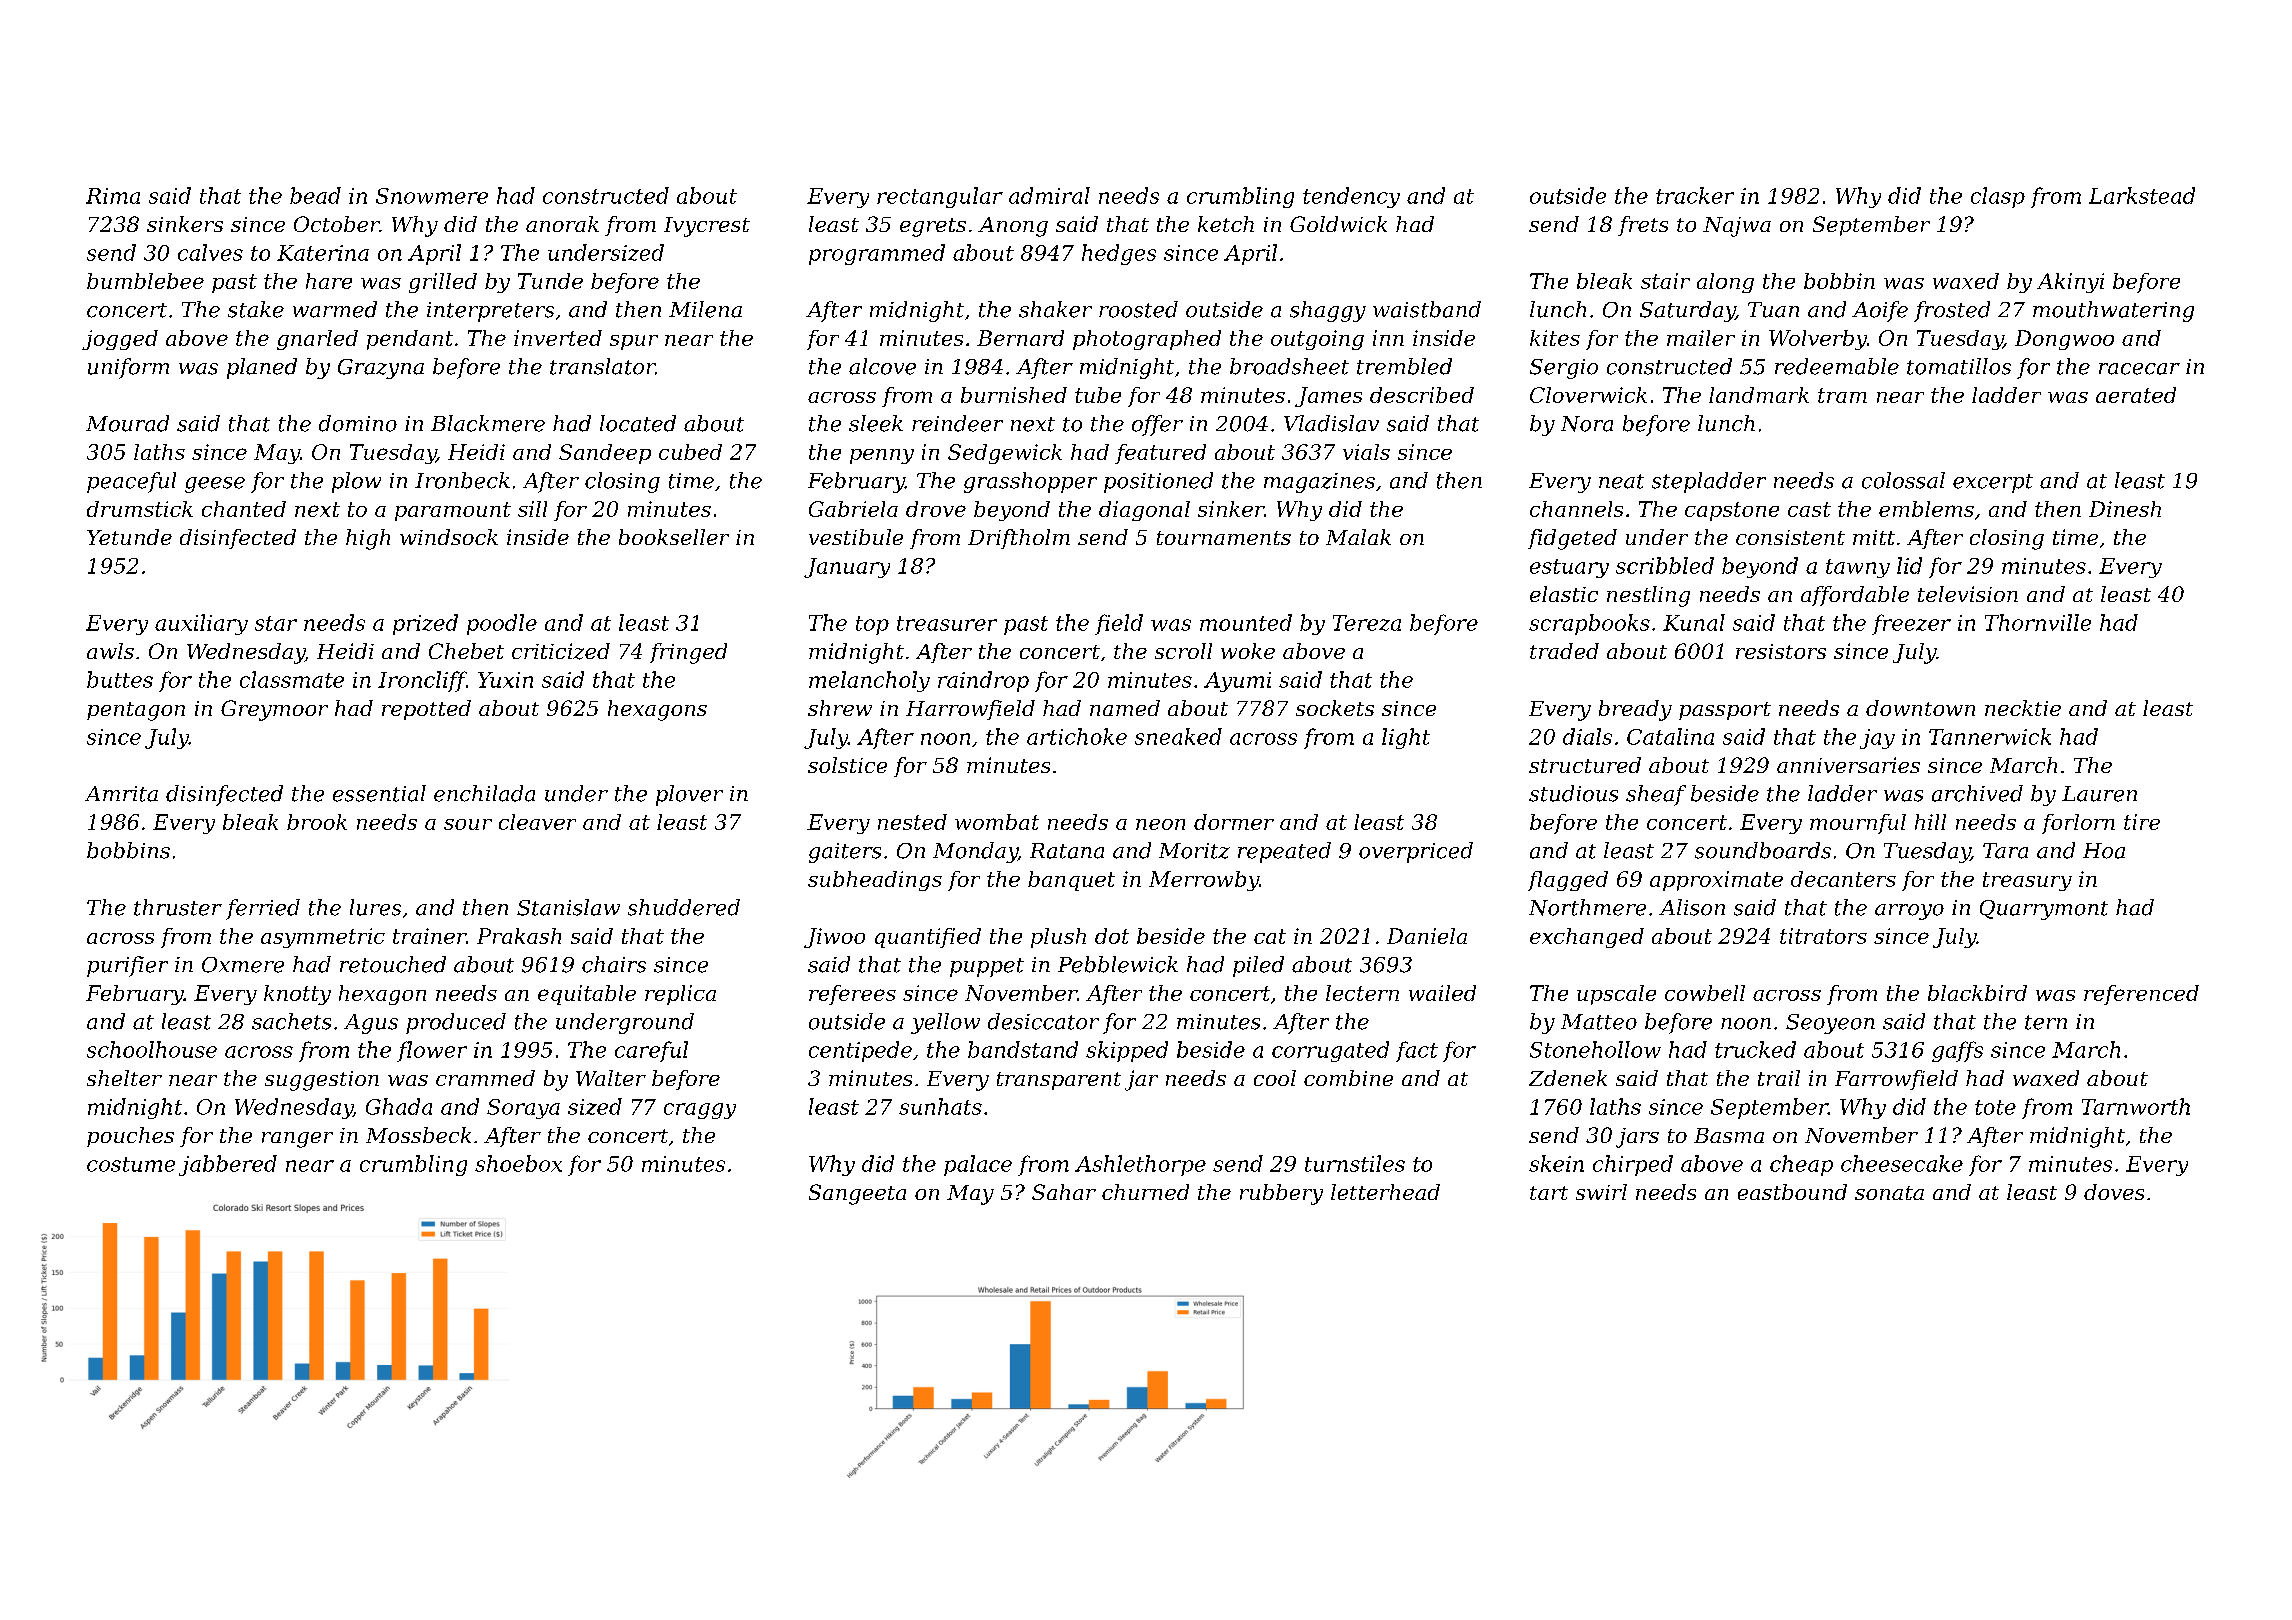  What do you see at coordinates (432, 196) in the page?
I see `Snowmere` at bounding box center [432, 196].
